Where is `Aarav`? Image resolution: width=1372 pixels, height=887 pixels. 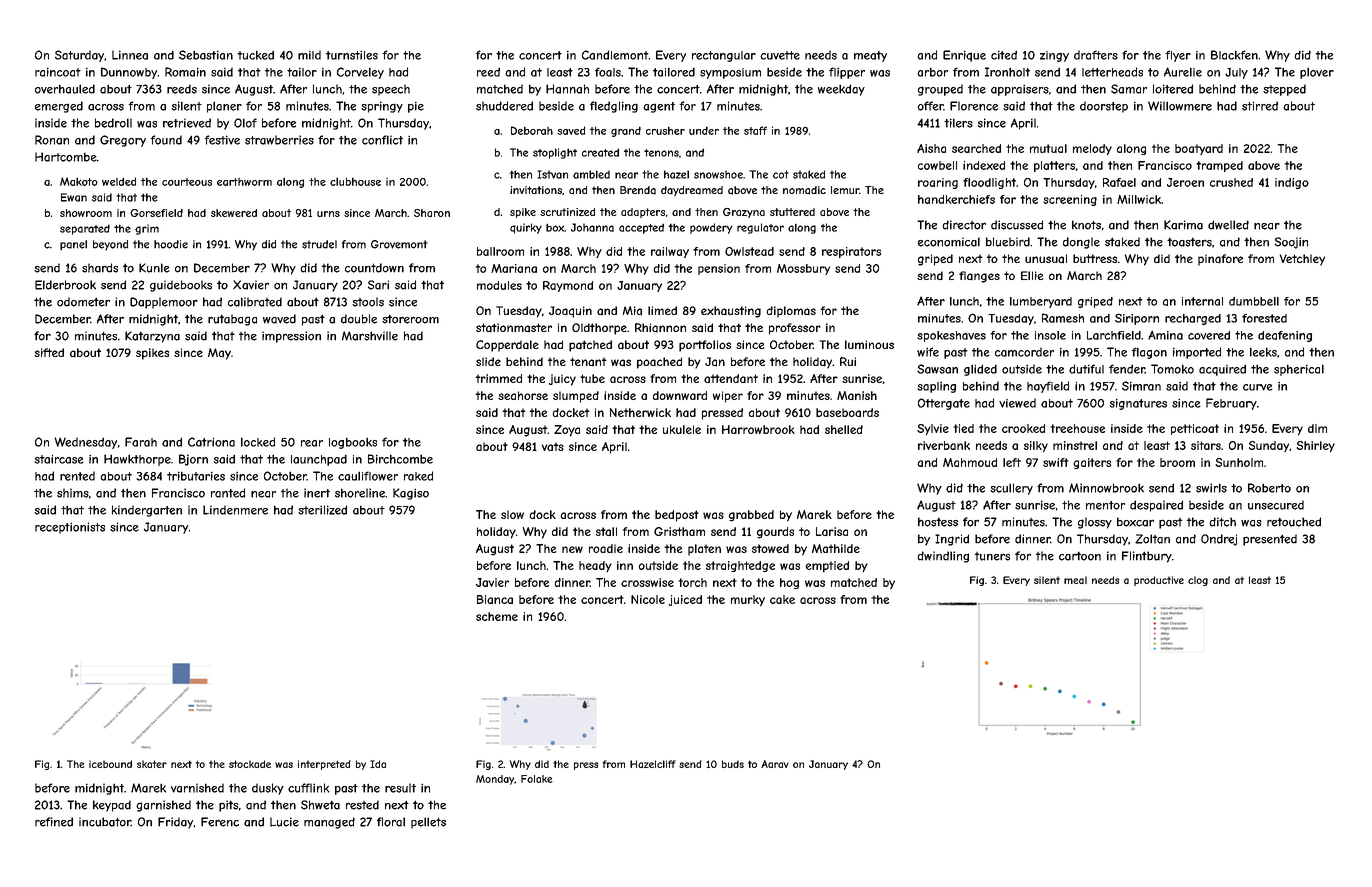 Aarav is located at coordinates (775, 764).
